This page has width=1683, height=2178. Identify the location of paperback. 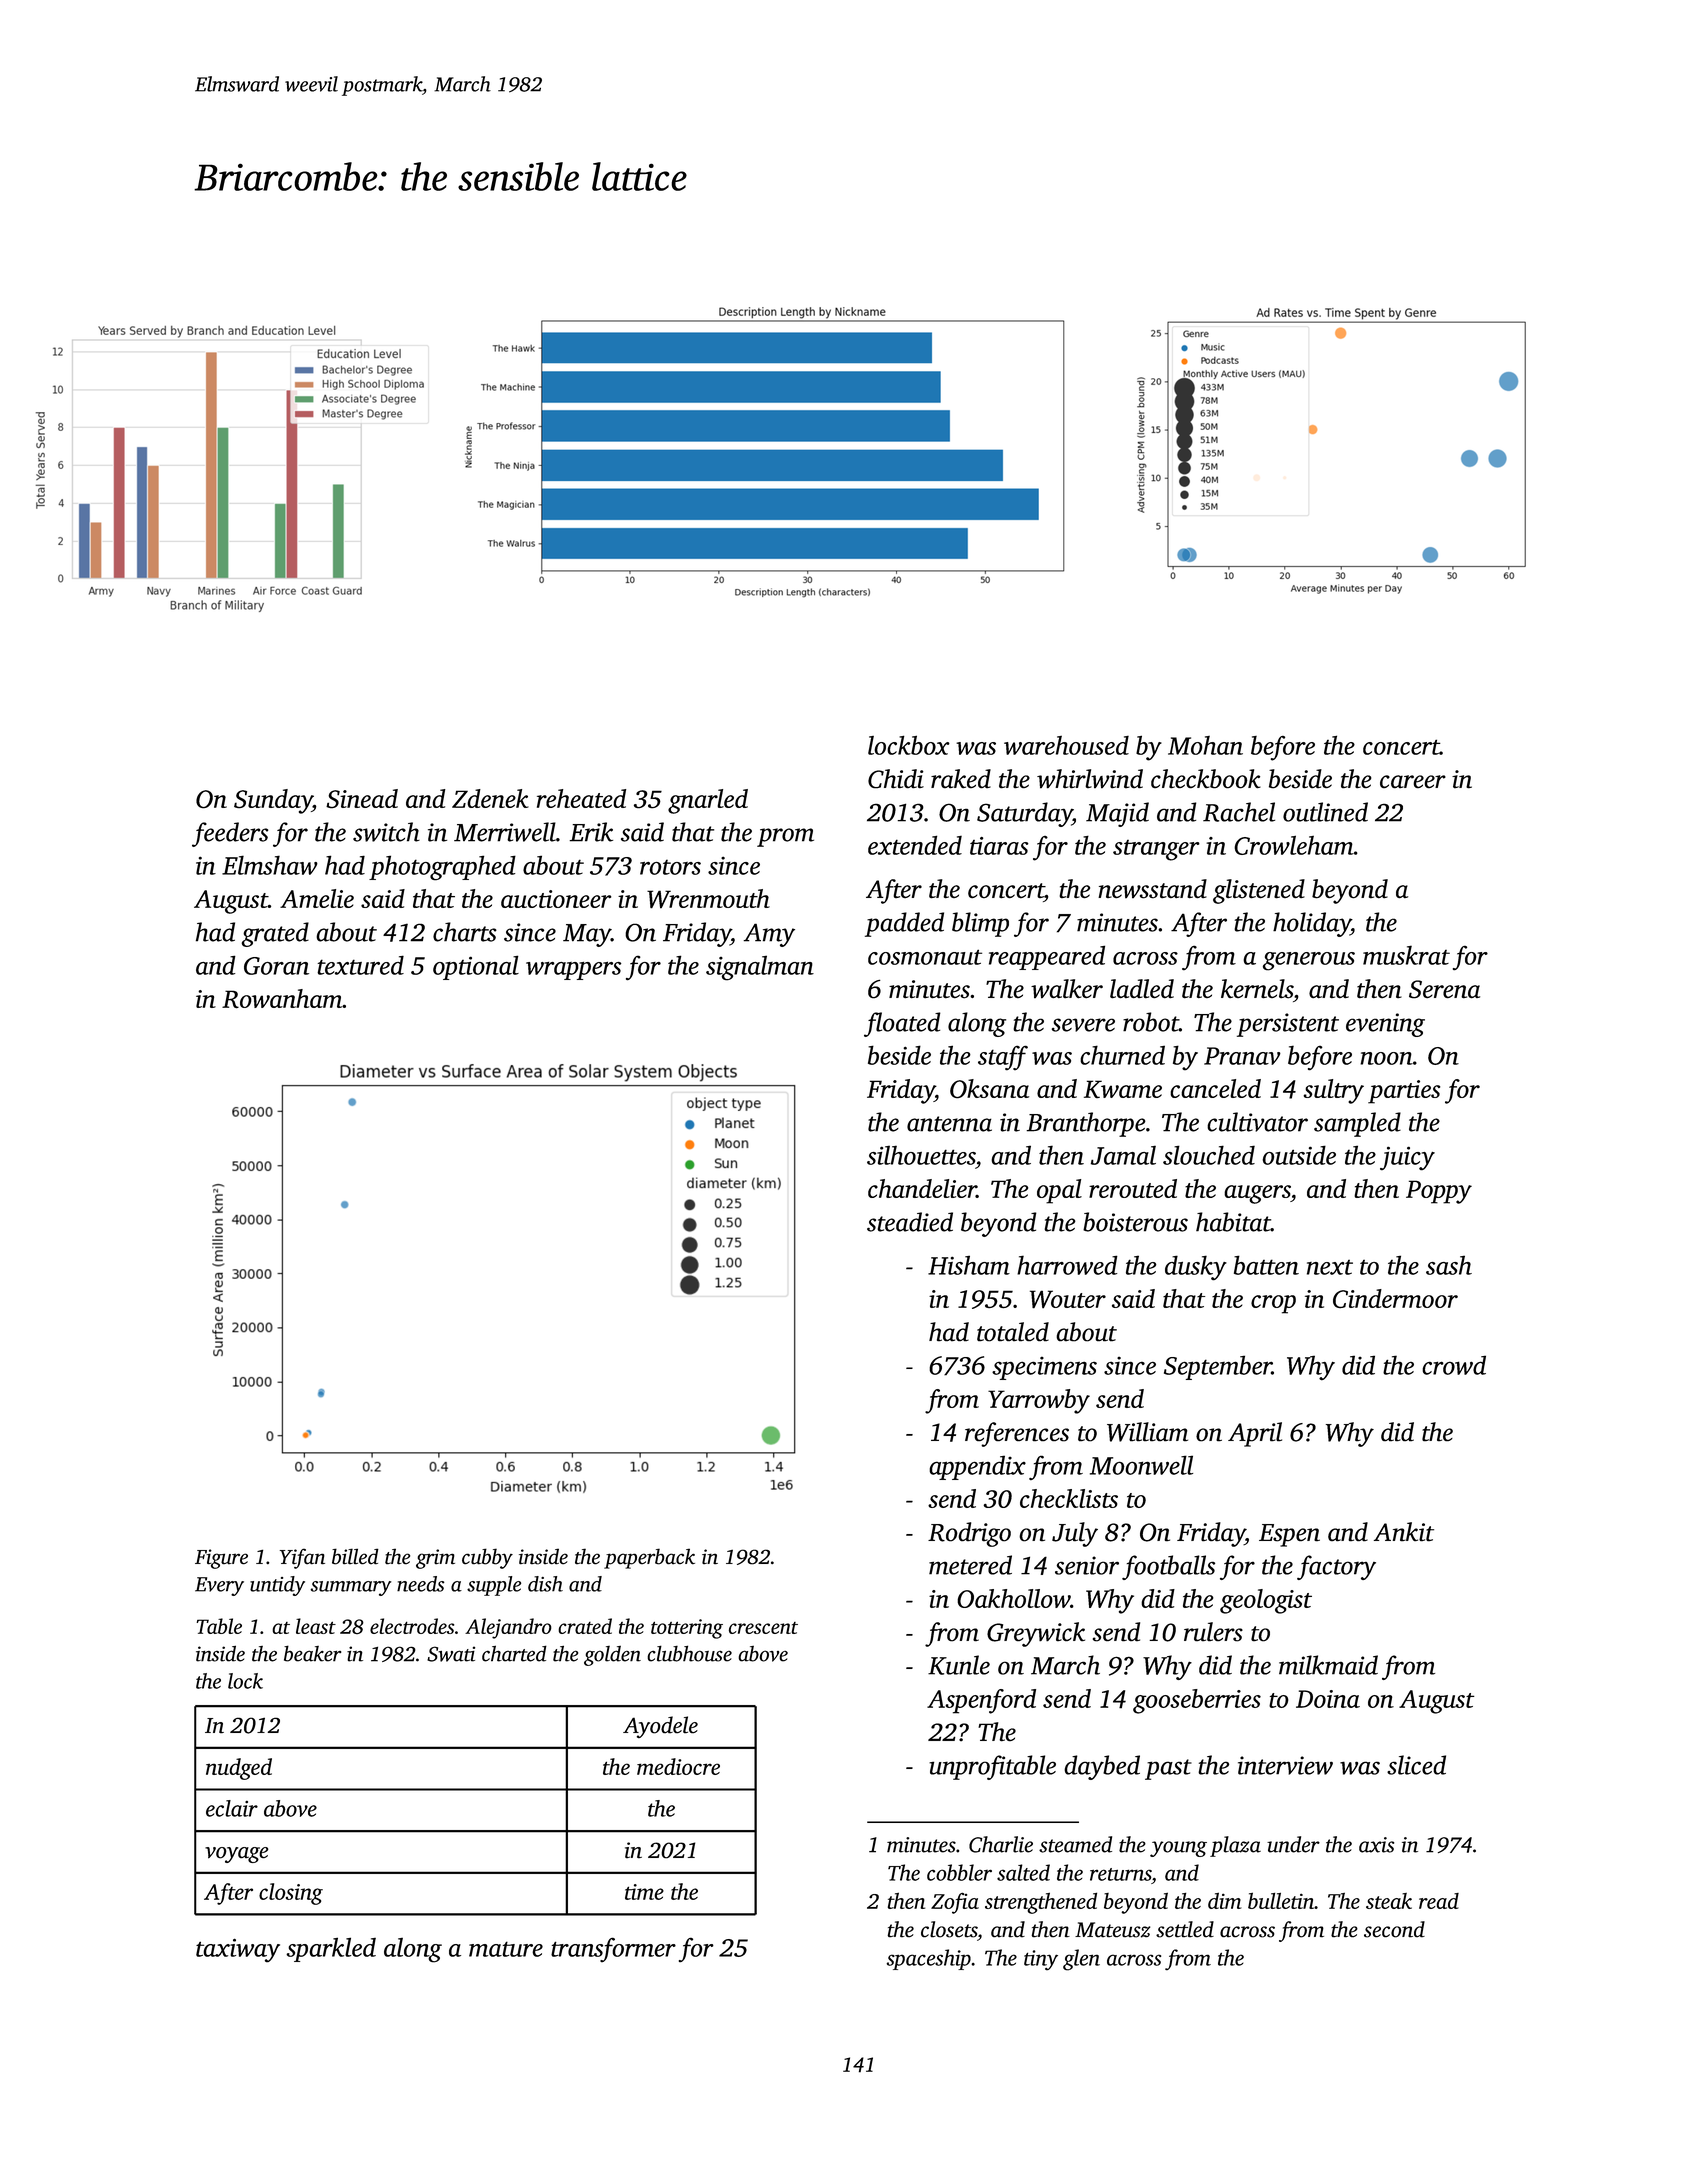
(649, 1558).
